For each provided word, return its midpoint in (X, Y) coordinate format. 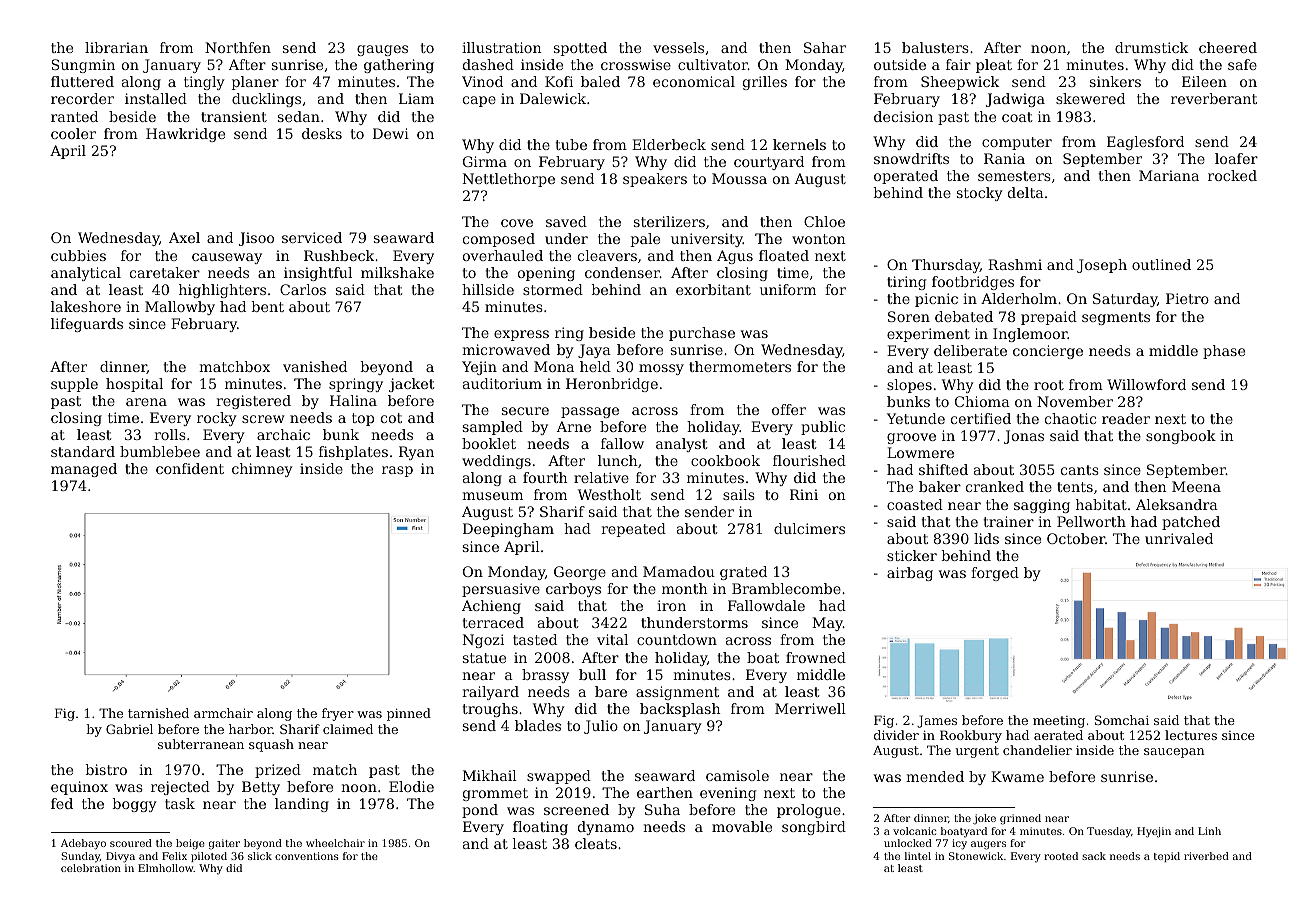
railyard (490, 693)
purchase (702, 334)
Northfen (238, 47)
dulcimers (809, 528)
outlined (1161, 264)
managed (84, 470)
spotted (580, 49)
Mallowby (180, 308)
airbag (910, 574)
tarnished (158, 713)
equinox (79, 788)
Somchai (1122, 720)
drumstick (1151, 47)
